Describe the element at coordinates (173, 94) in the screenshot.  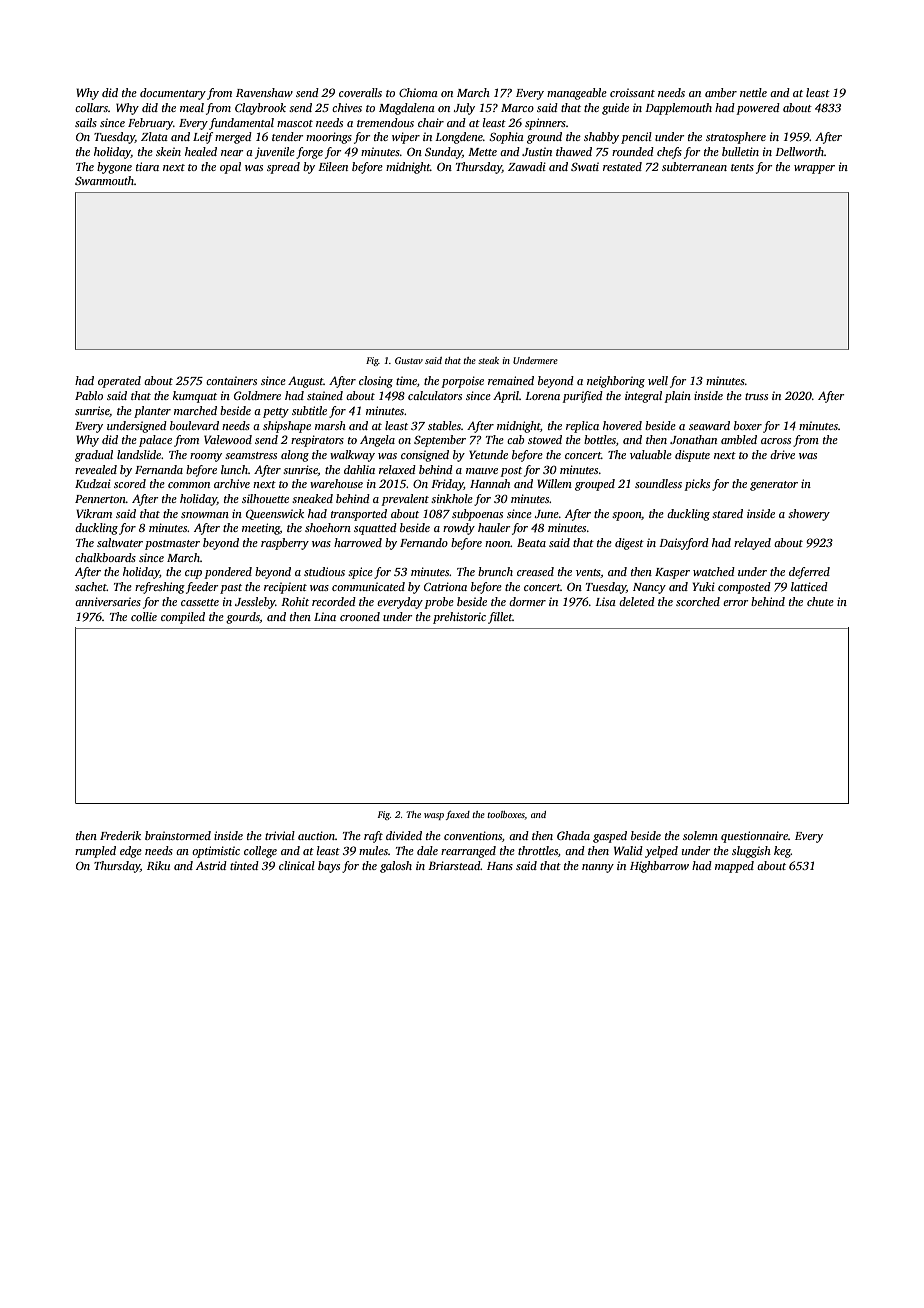
I see `documentary` at that location.
